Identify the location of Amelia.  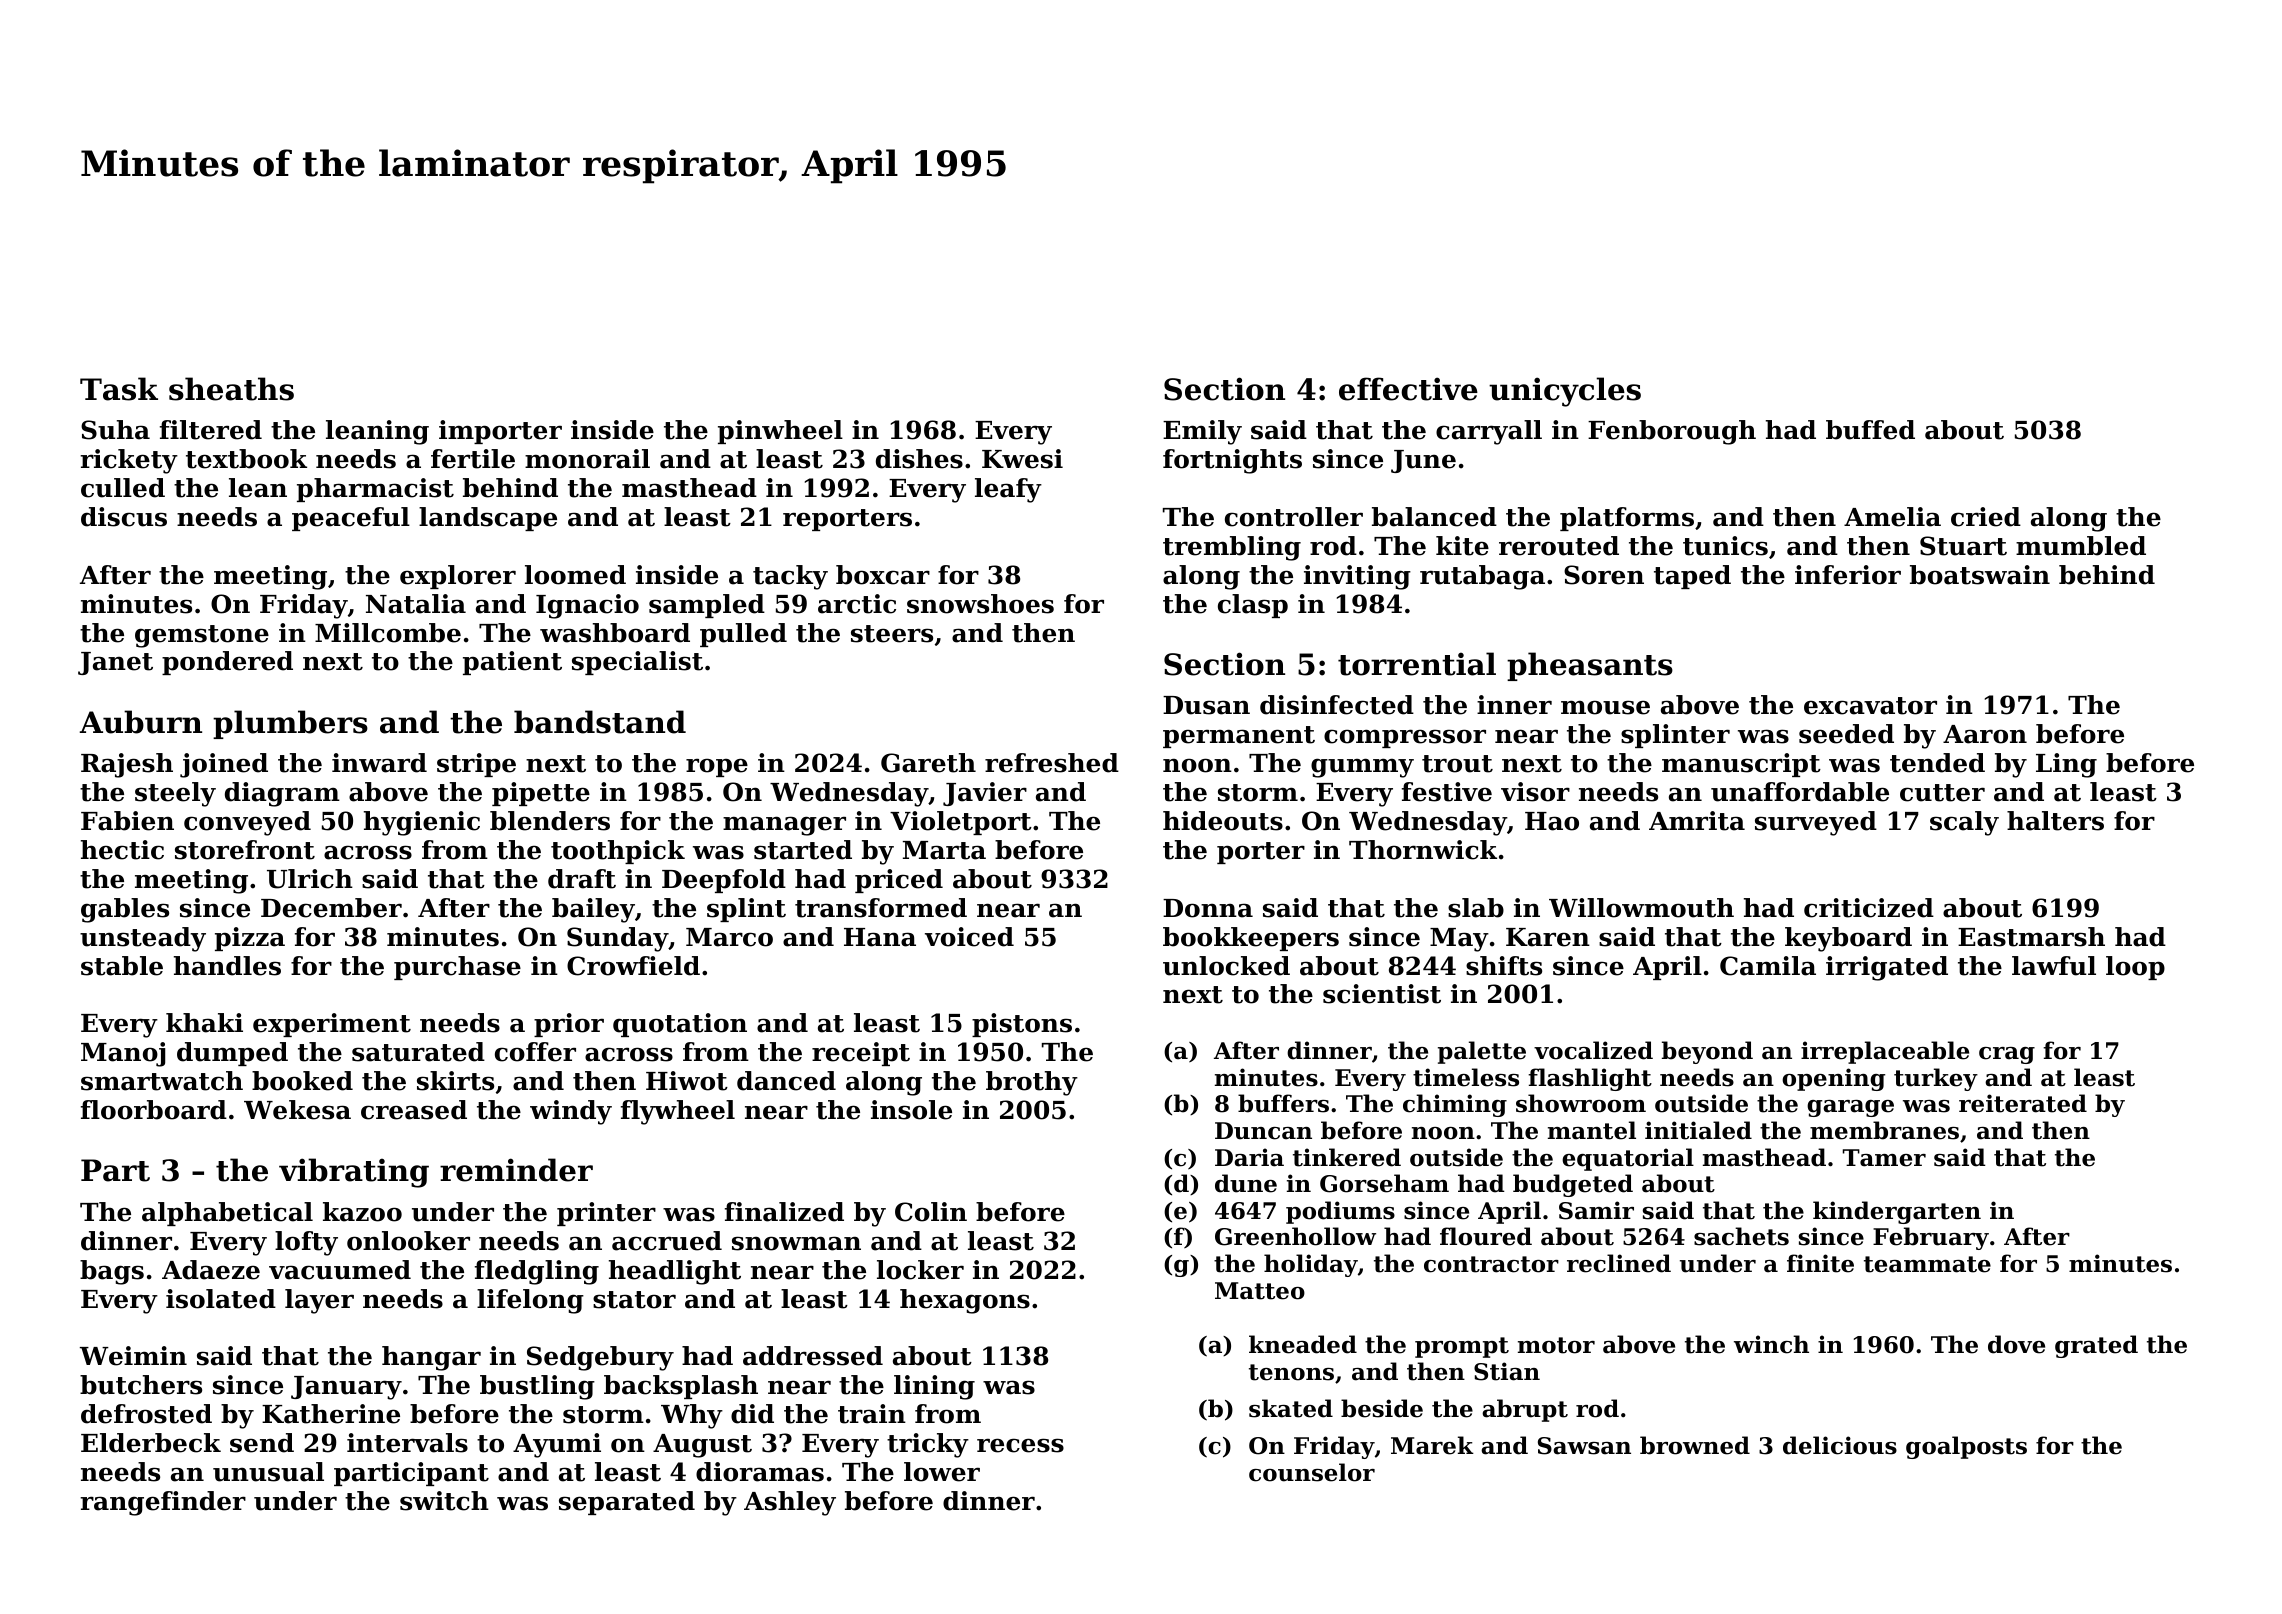
(1892, 517).
